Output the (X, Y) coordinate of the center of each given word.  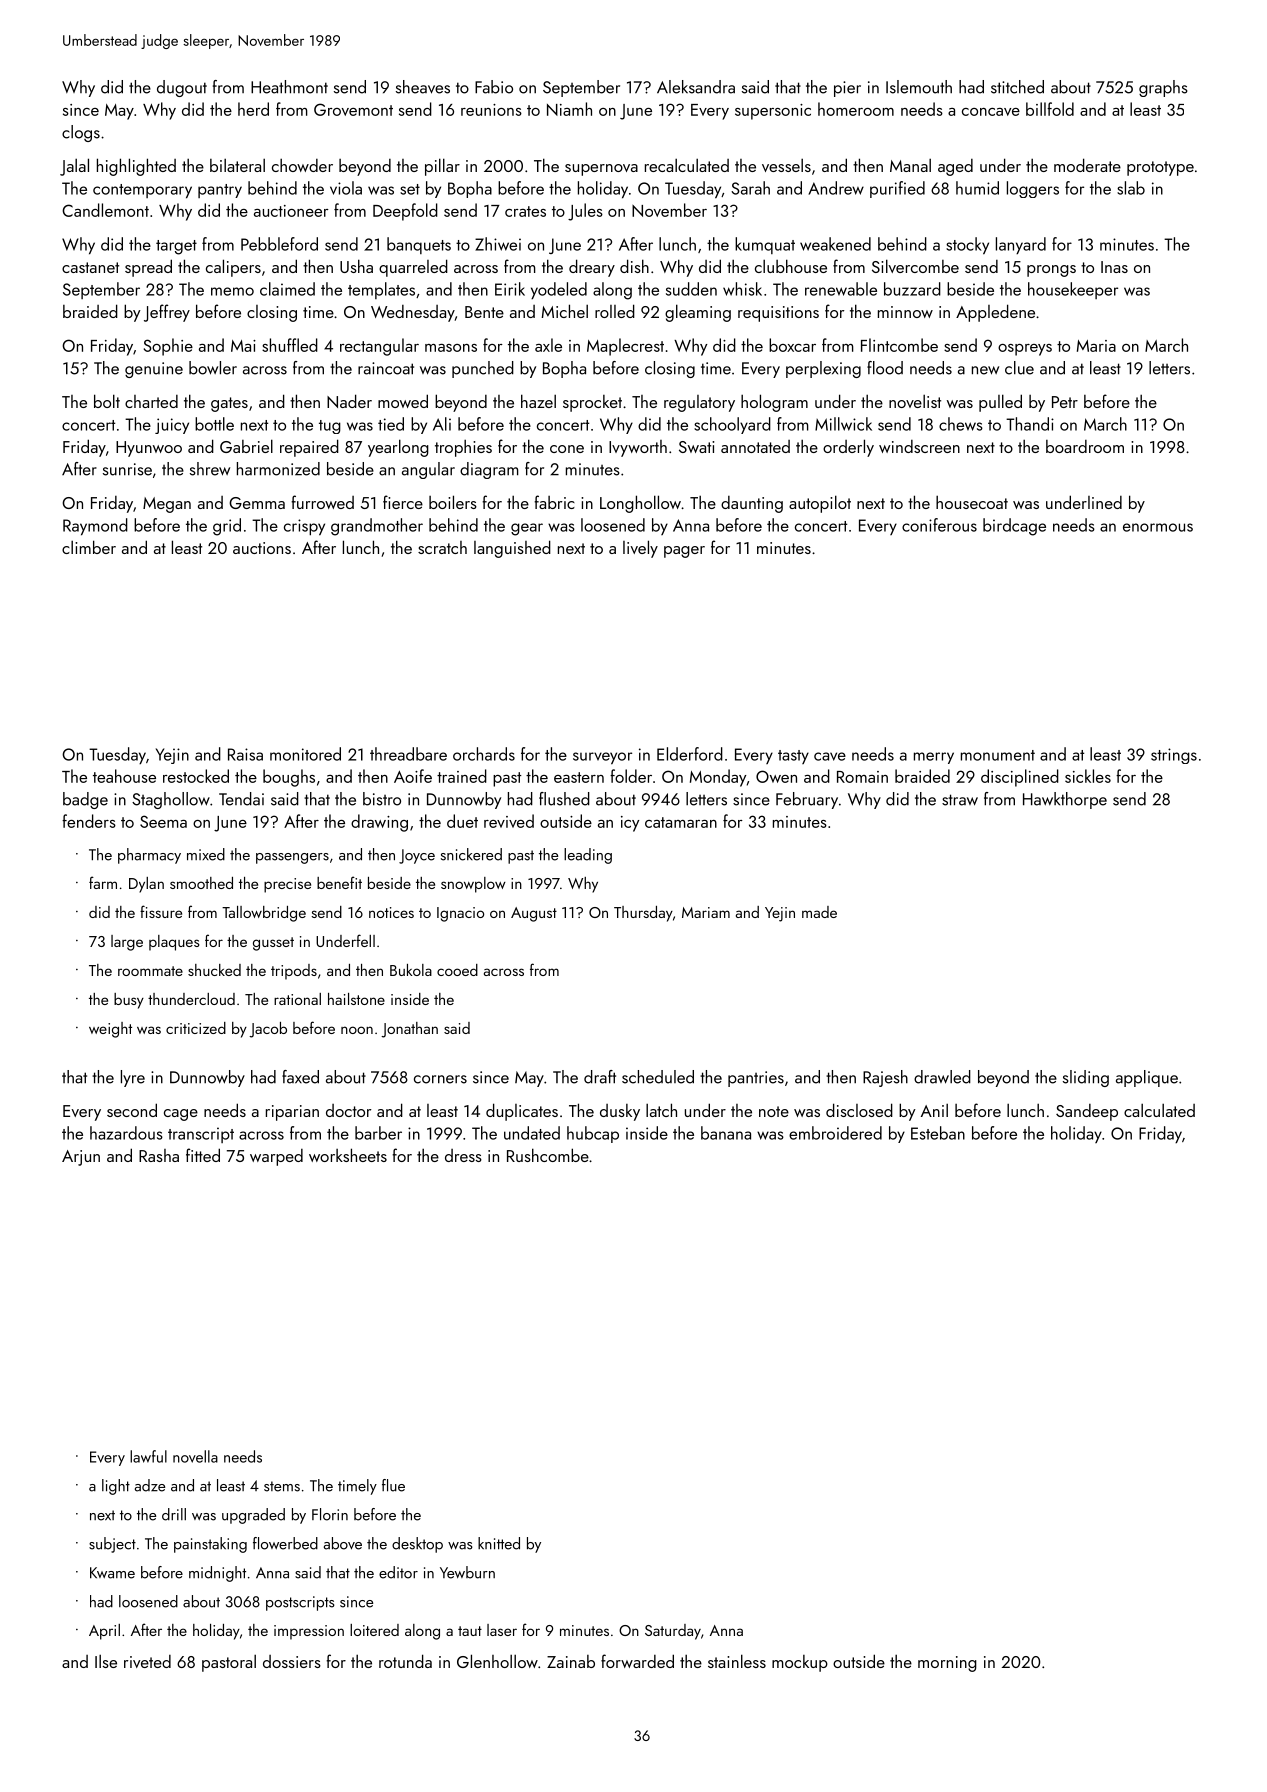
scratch (442, 547)
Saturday (673, 1632)
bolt (107, 401)
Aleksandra (696, 87)
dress (463, 1155)
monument (998, 755)
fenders (89, 821)
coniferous (939, 525)
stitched (1017, 87)
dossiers (292, 1661)
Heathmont (289, 87)
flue (393, 1485)
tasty (793, 757)
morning (947, 1664)
